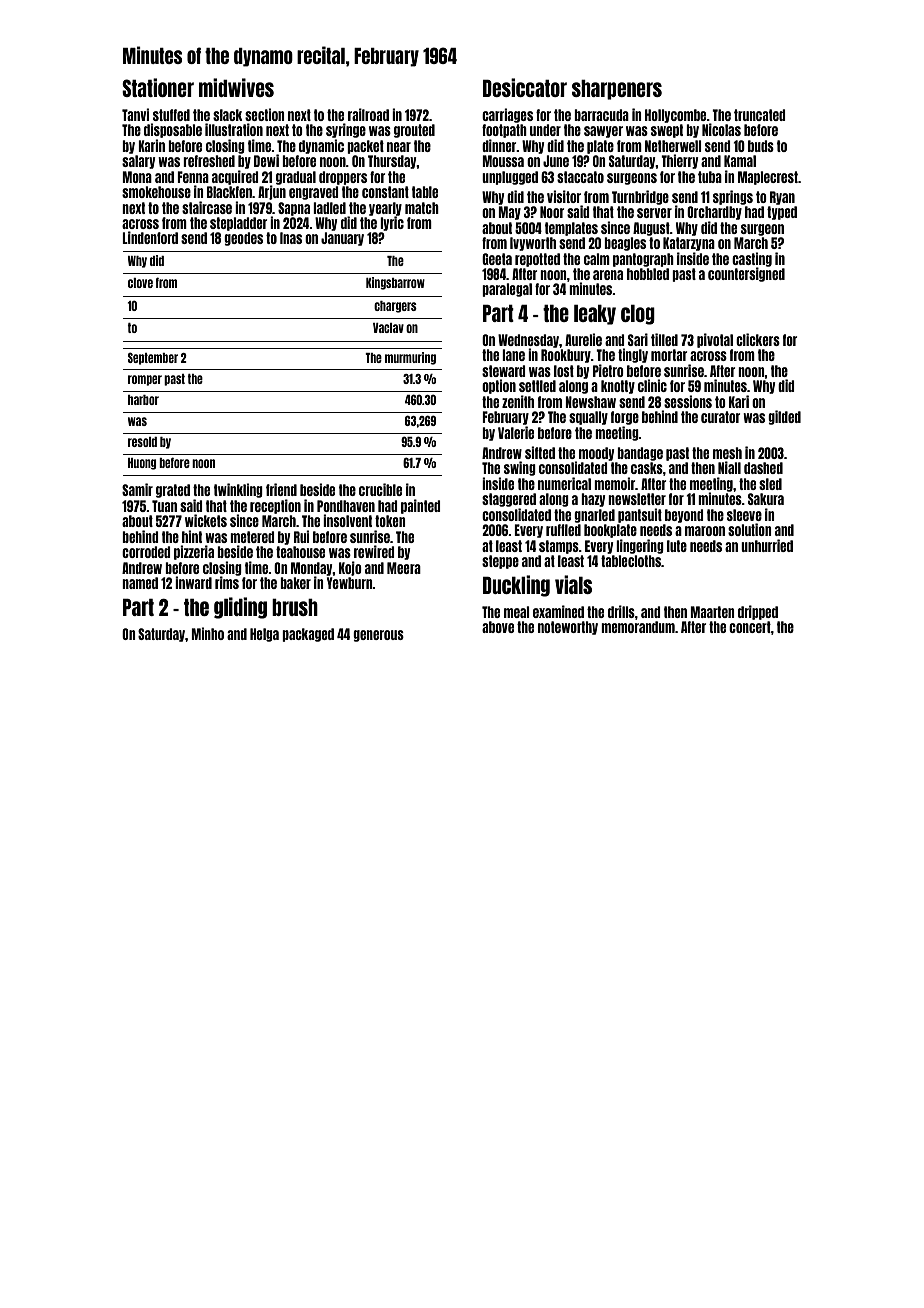 Image resolution: width=924 pixels, height=1308 pixels. Describe the element at coordinates (768, 178) in the screenshot. I see `Maplecrest` at that location.
